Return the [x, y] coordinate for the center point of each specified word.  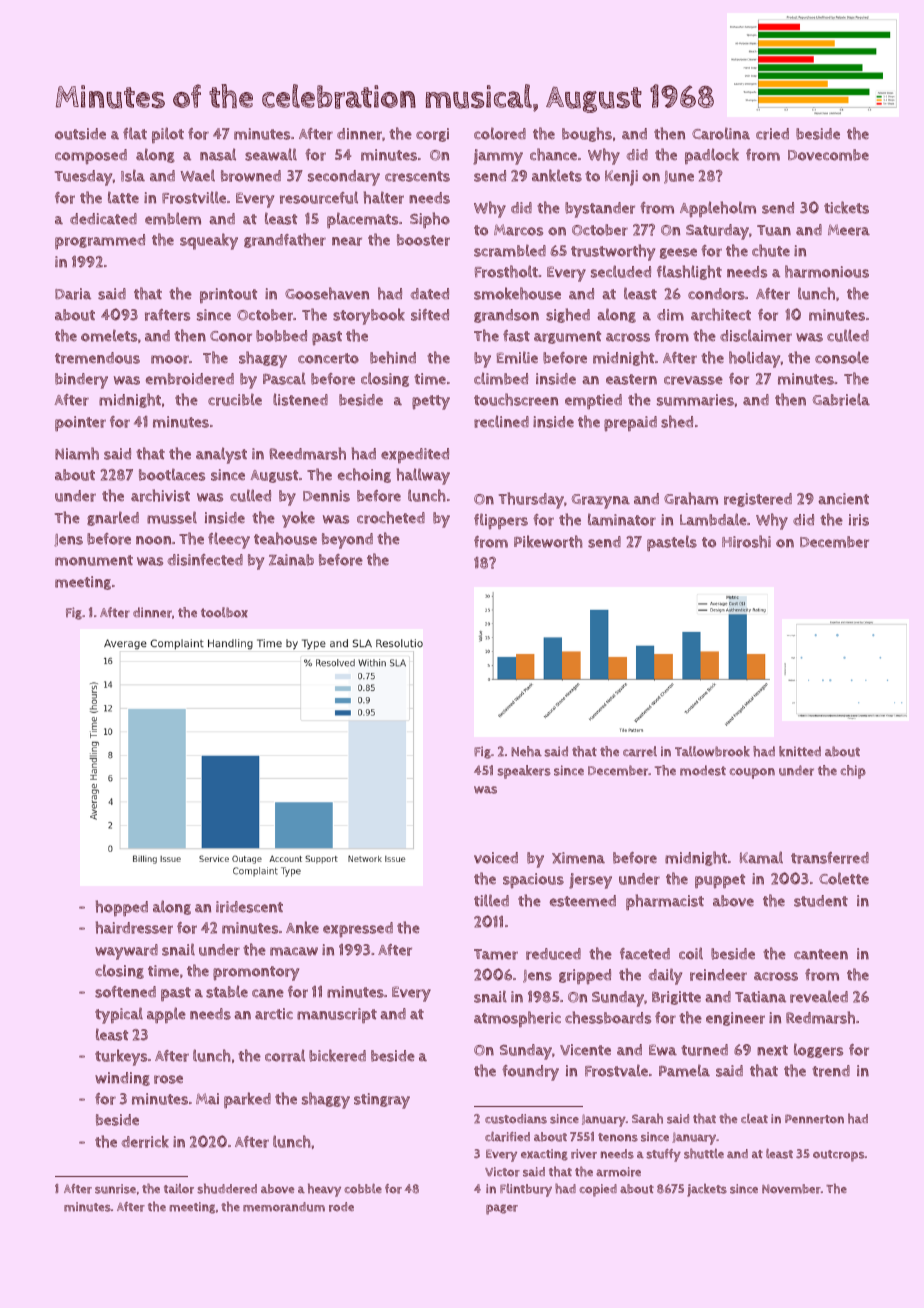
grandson [506, 316]
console [842, 357]
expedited [415, 455]
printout [228, 295]
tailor [179, 1188]
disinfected [205, 560]
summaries [695, 400]
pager [502, 1209]
